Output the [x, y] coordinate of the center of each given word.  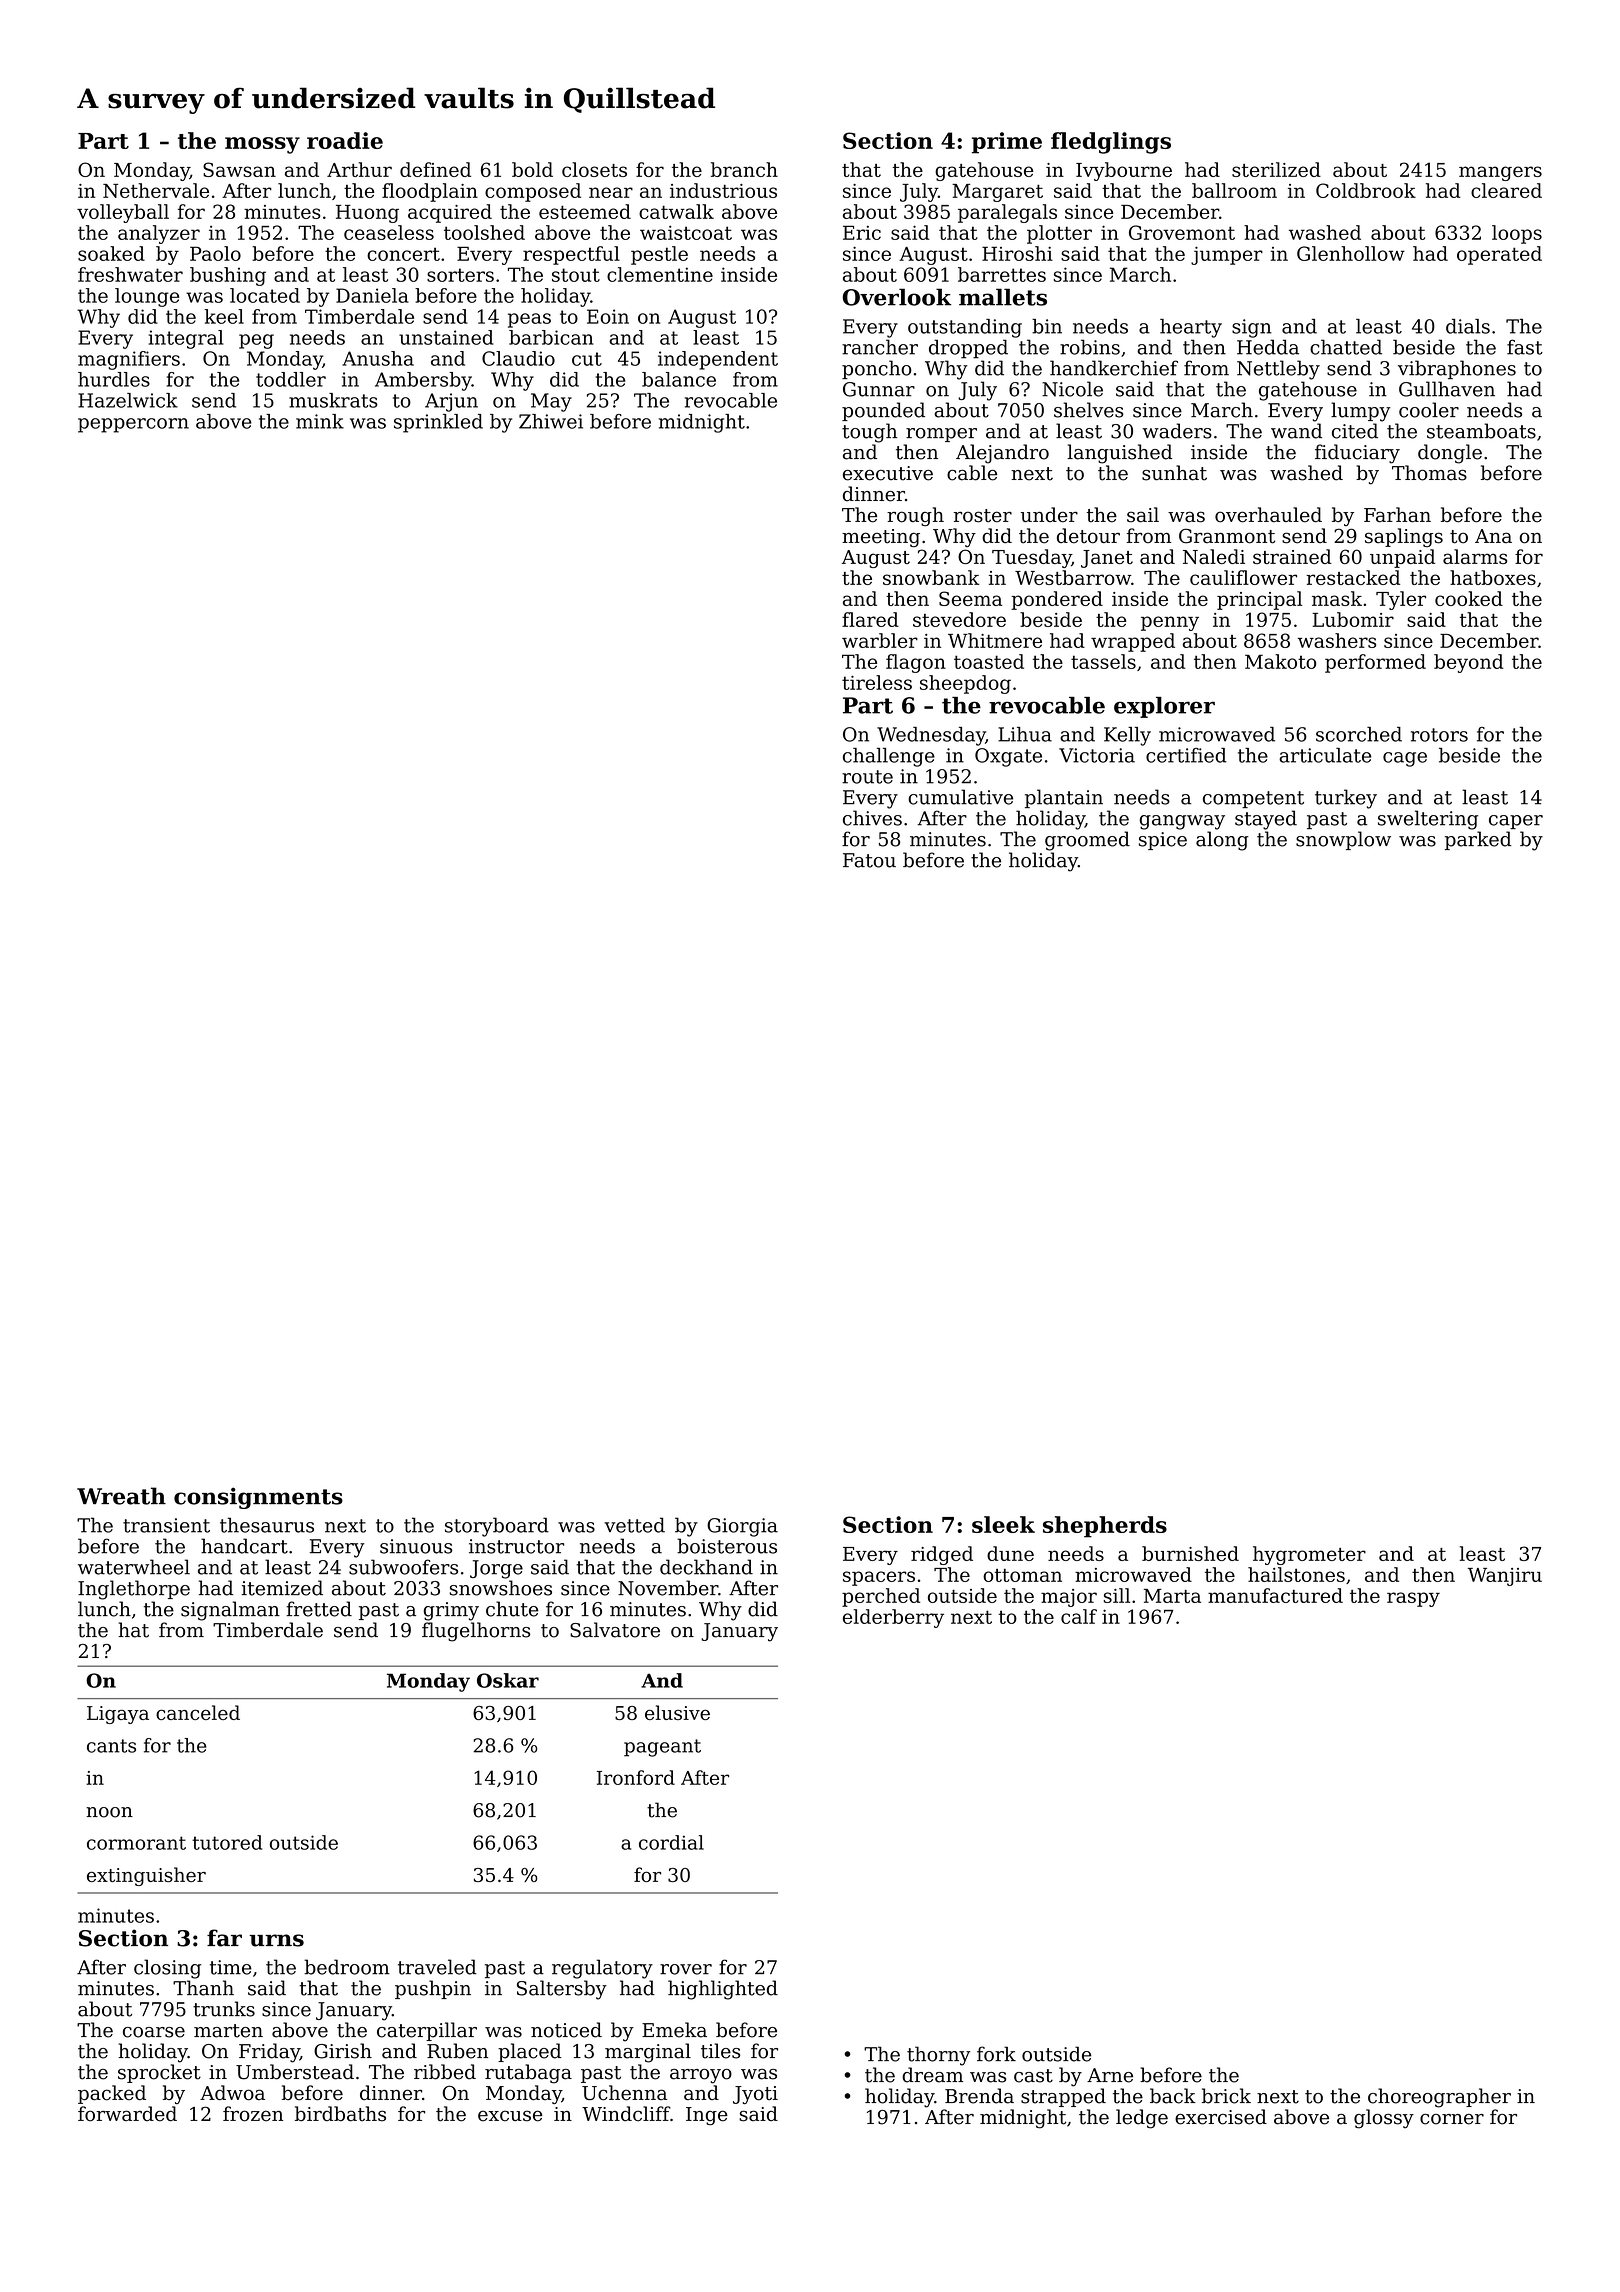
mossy [262, 145]
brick [1226, 2096]
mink [320, 421]
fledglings [1111, 143]
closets [594, 169]
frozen [253, 2114]
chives [872, 818]
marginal [648, 2053]
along [1222, 841]
